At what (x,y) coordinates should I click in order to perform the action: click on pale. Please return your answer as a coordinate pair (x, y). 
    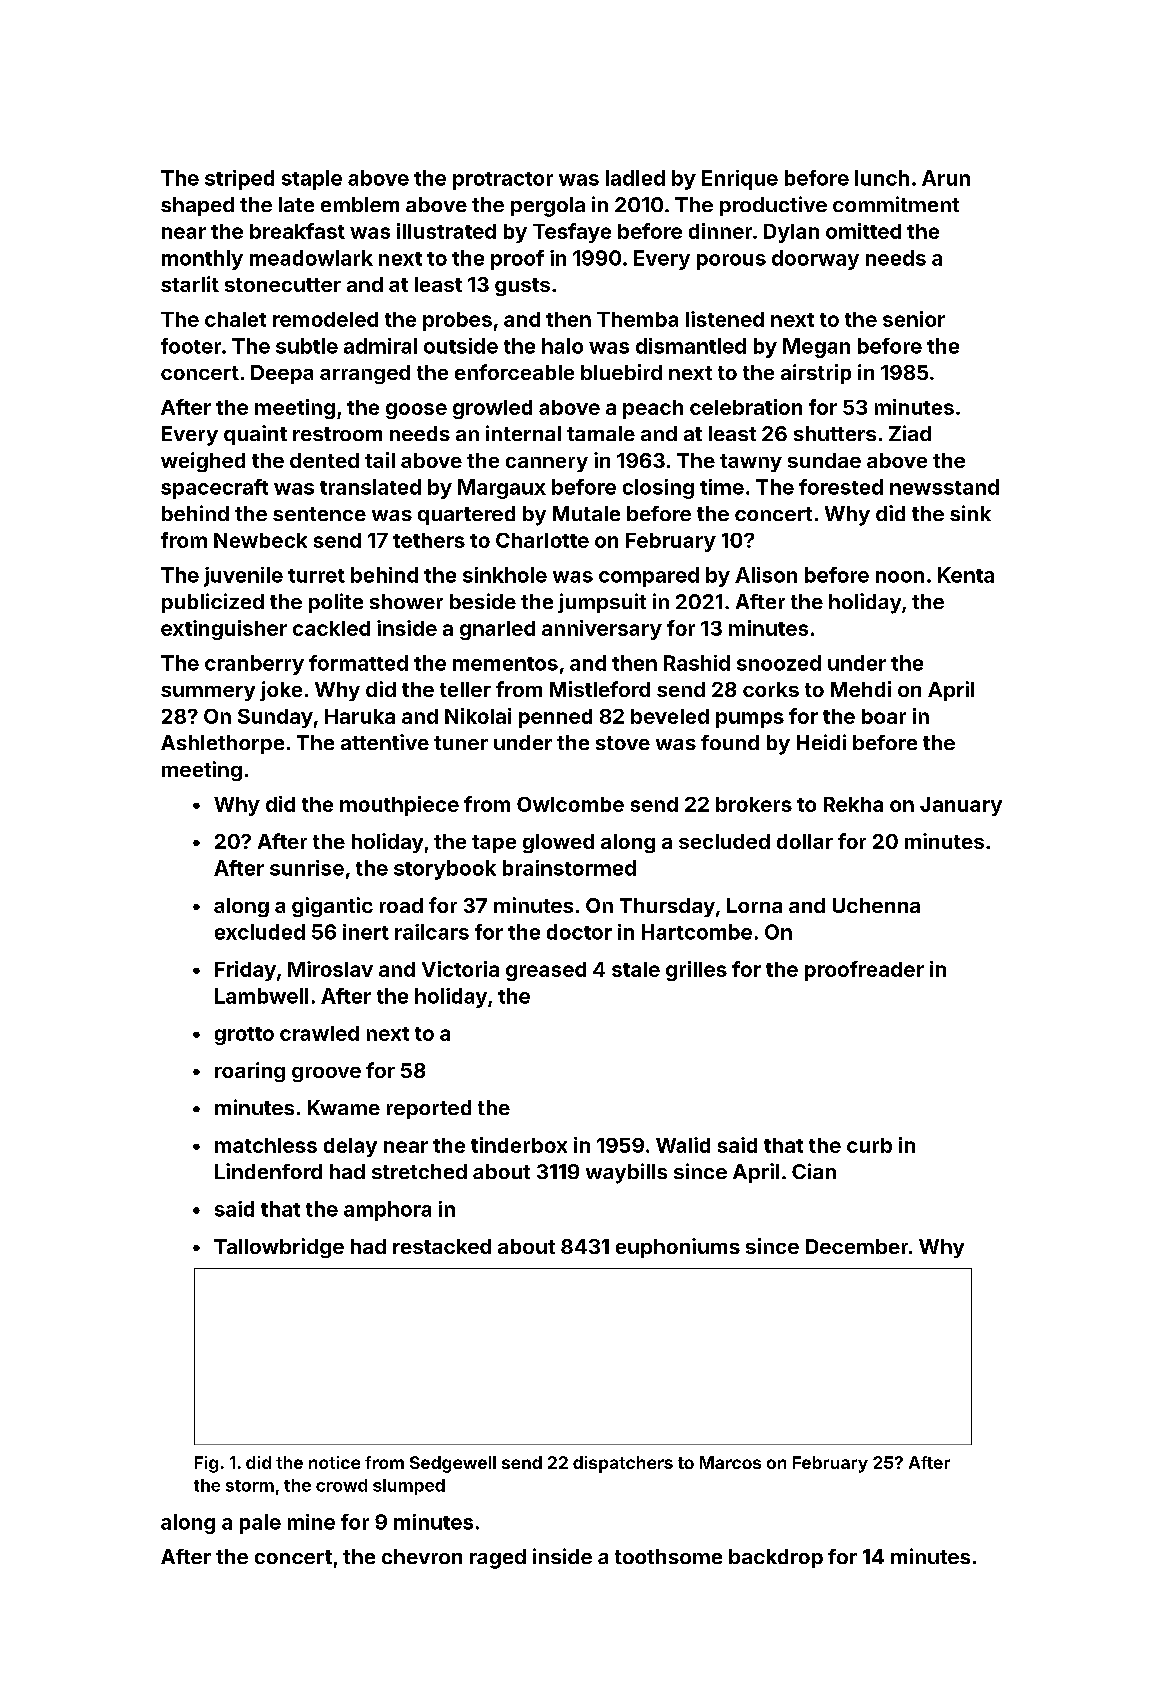
    Looking at the image, I should click on (260, 1524).
